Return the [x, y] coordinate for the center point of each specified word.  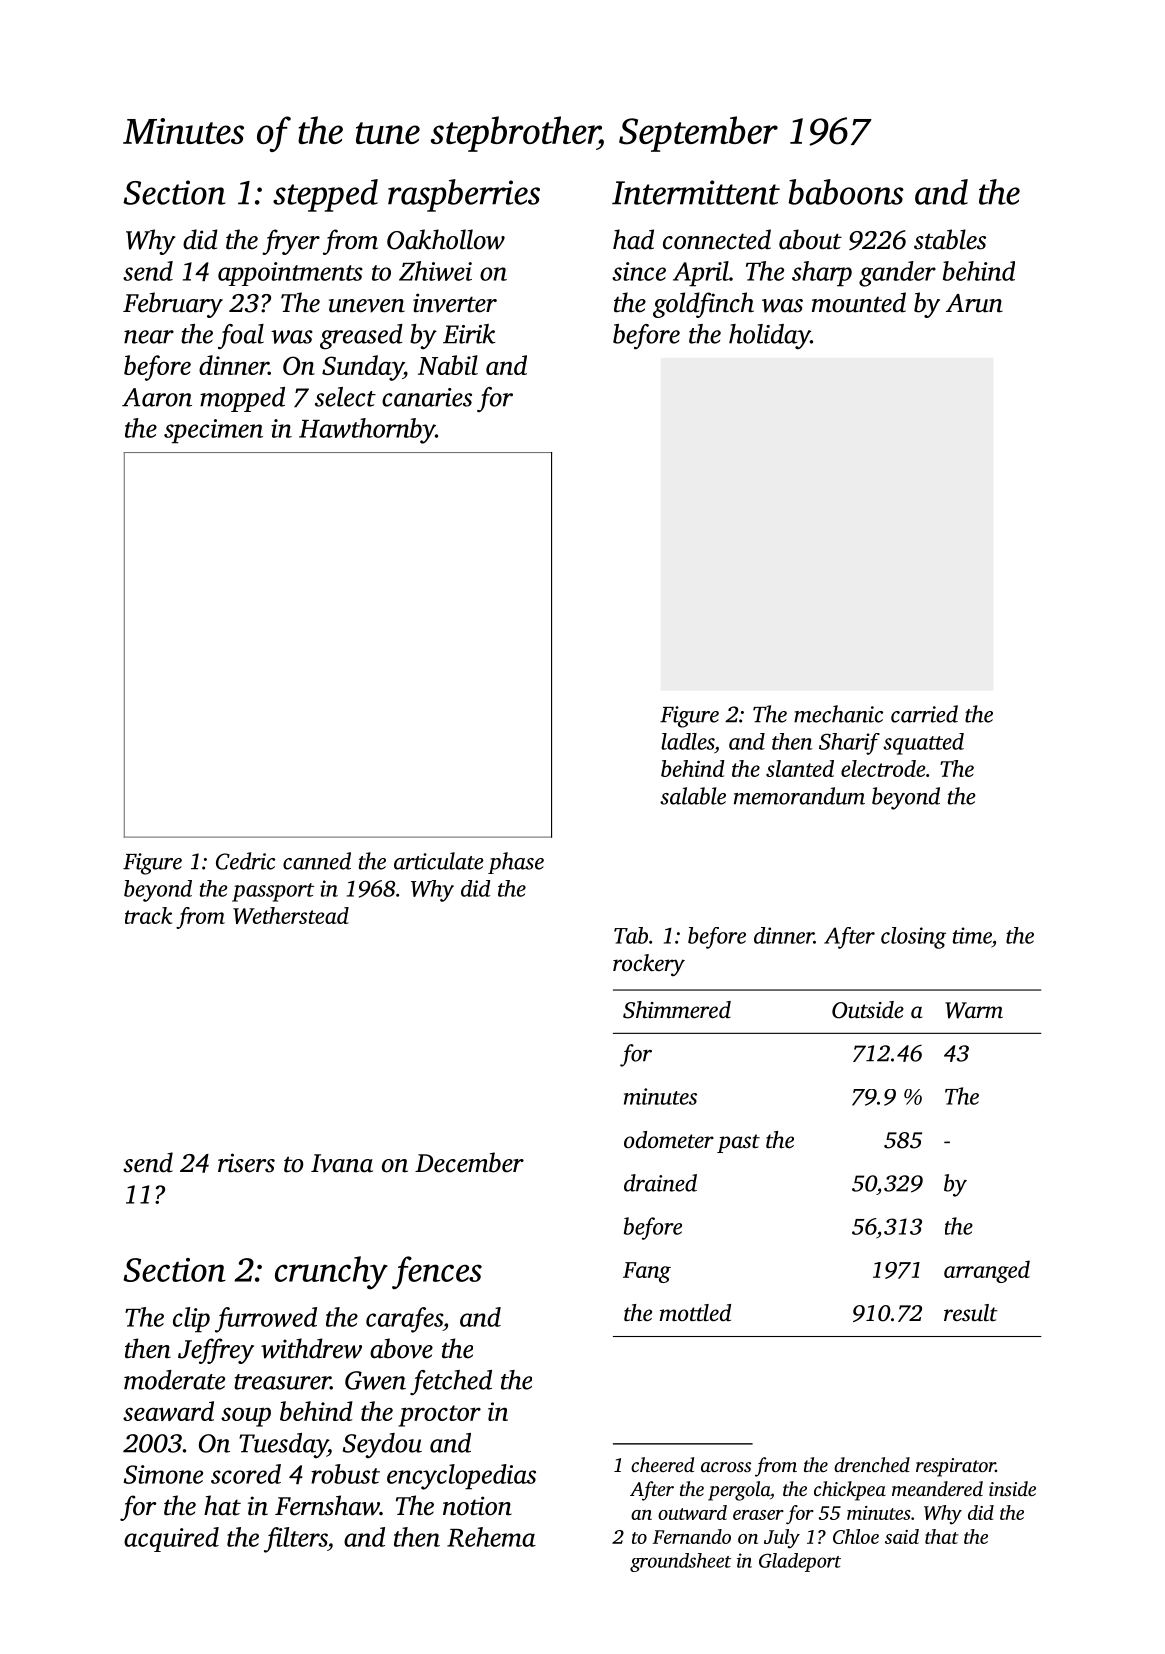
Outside [868, 1010]
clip [191, 1320]
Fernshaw [327, 1505]
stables [950, 239]
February [173, 305]
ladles [687, 741]
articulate [439, 861]
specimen [213, 431]
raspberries [464, 195]
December [469, 1162]
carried [924, 714]
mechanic [838, 714]
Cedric [245, 861]
